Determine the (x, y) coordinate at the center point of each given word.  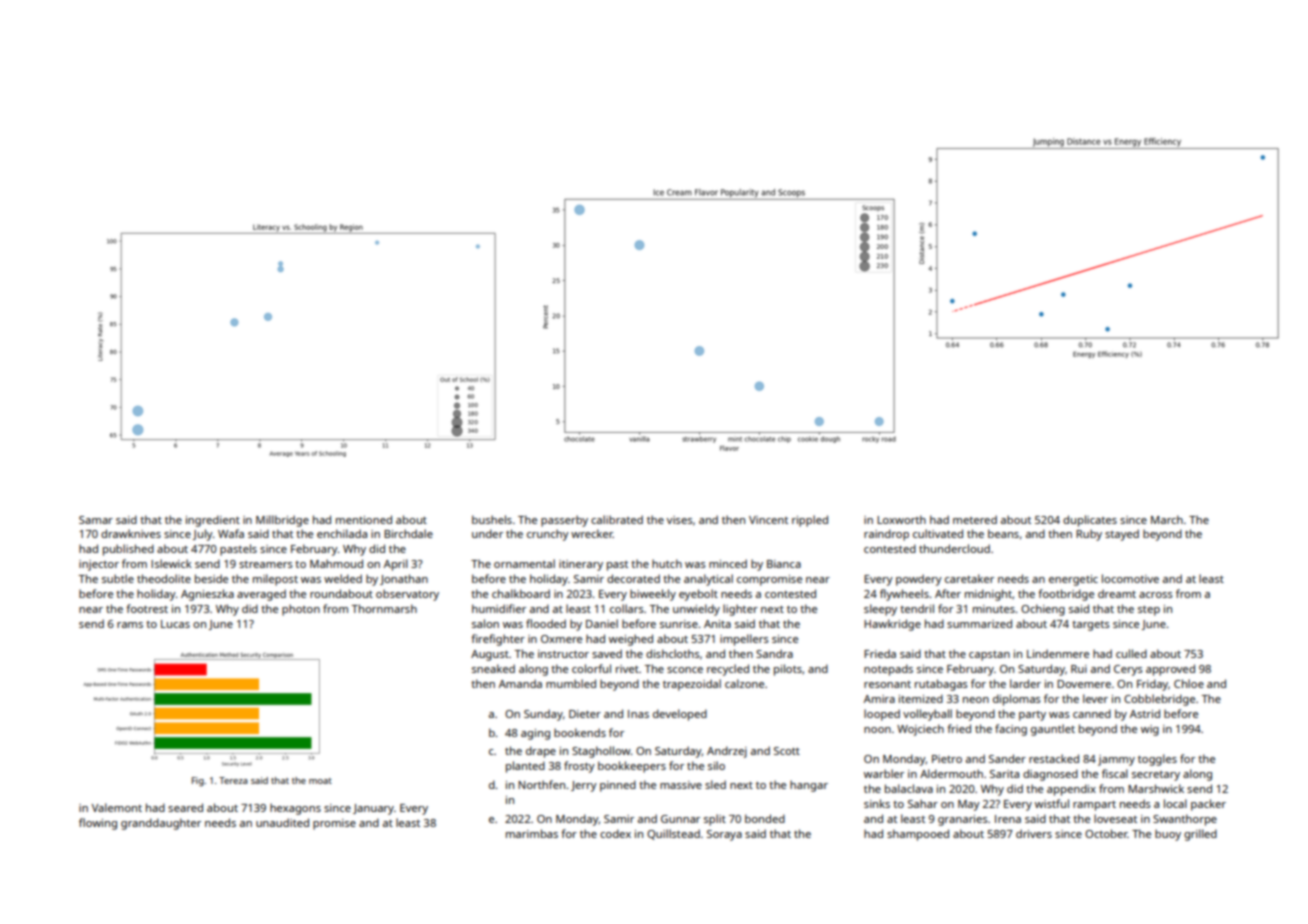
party (1032, 716)
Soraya (724, 835)
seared (185, 807)
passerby (564, 521)
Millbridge (282, 521)
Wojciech (920, 730)
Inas (638, 714)
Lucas (175, 624)
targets (1091, 626)
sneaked (493, 668)
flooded (546, 623)
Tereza (233, 780)
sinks (877, 803)
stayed (1122, 535)
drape (541, 752)
